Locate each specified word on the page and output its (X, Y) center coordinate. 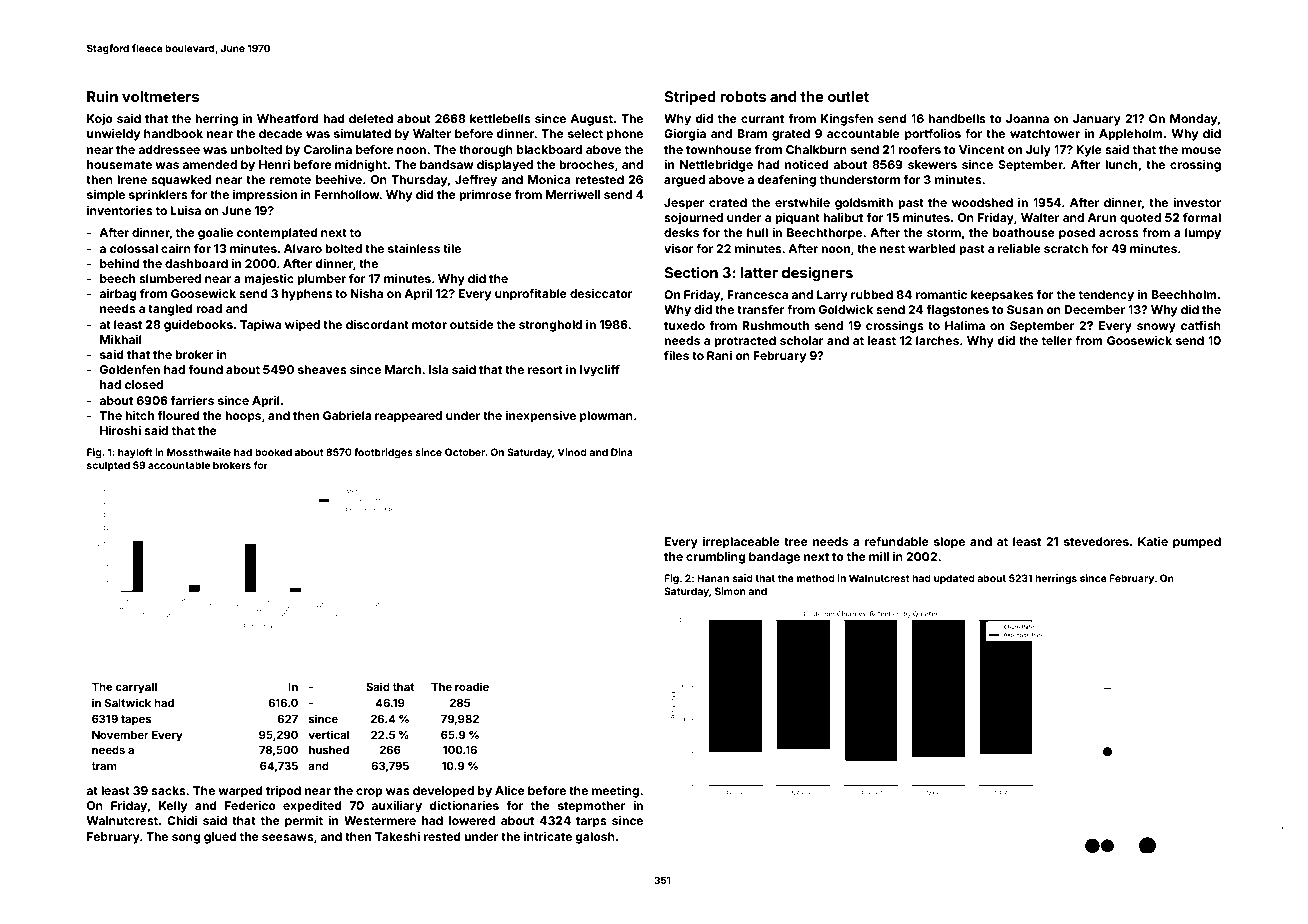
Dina (622, 452)
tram (104, 766)
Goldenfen (130, 369)
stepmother (592, 807)
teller (1057, 340)
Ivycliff (600, 371)
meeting (615, 792)
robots (743, 96)
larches (937, 340)
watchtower (1045, 133)
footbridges (383, 453)
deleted (371, 118)
